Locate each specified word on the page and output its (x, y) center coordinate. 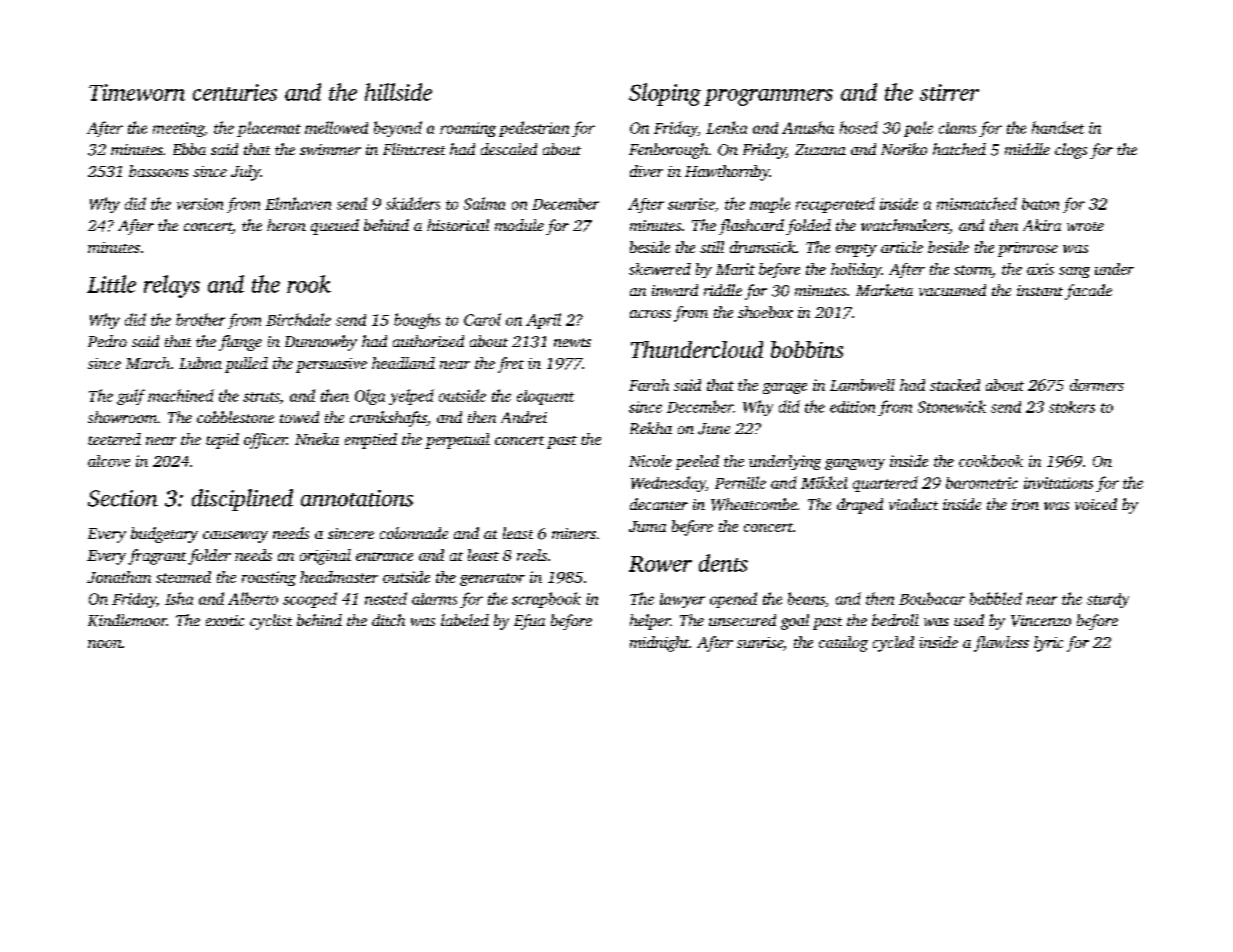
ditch (388, 620)
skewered (660, 269)
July (245, 173)
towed (299, 417)
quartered (885, 484)
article (902, 247)
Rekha (651, 428)
